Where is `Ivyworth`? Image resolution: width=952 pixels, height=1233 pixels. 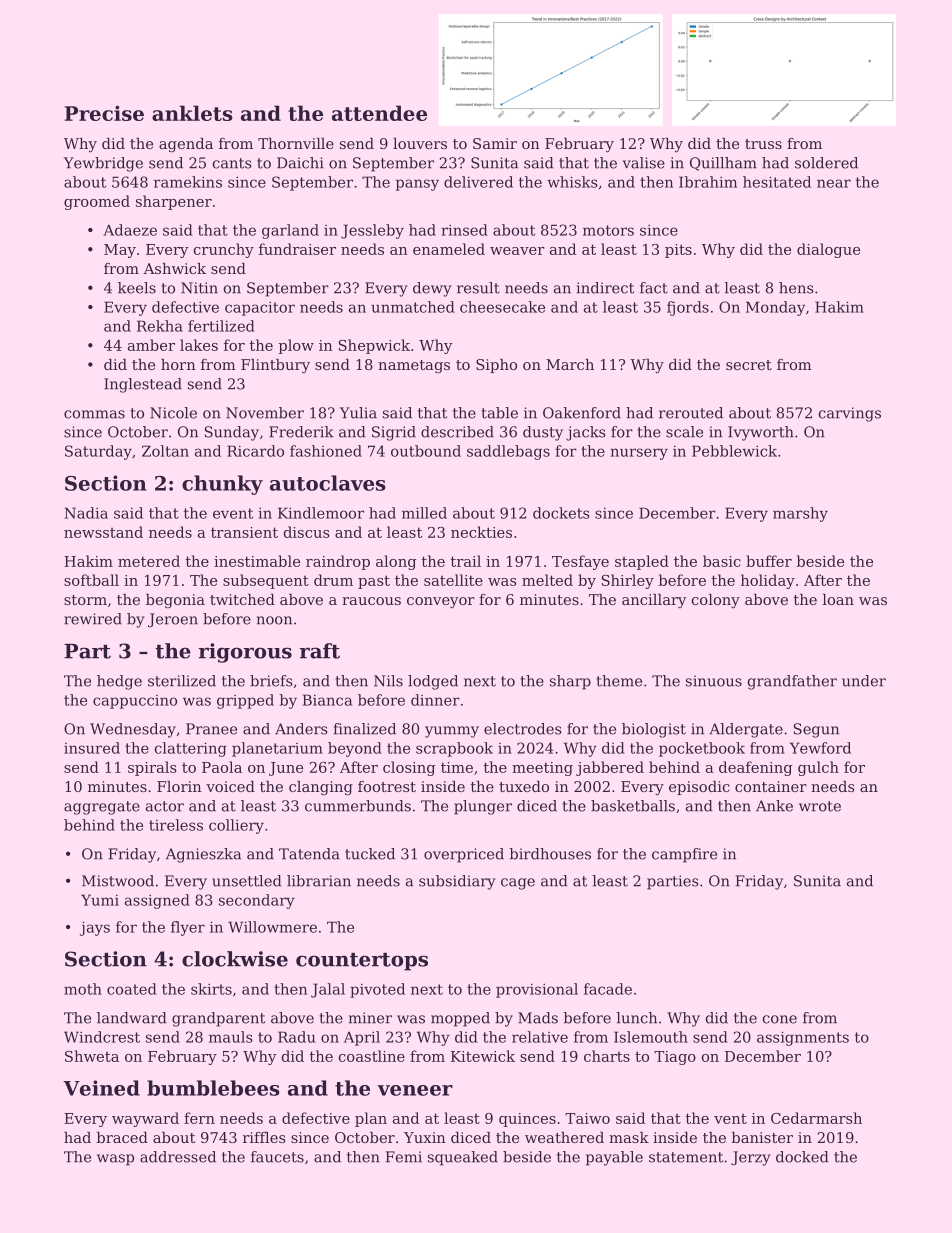 Ivyworth is located at coordinates (761, 433).
